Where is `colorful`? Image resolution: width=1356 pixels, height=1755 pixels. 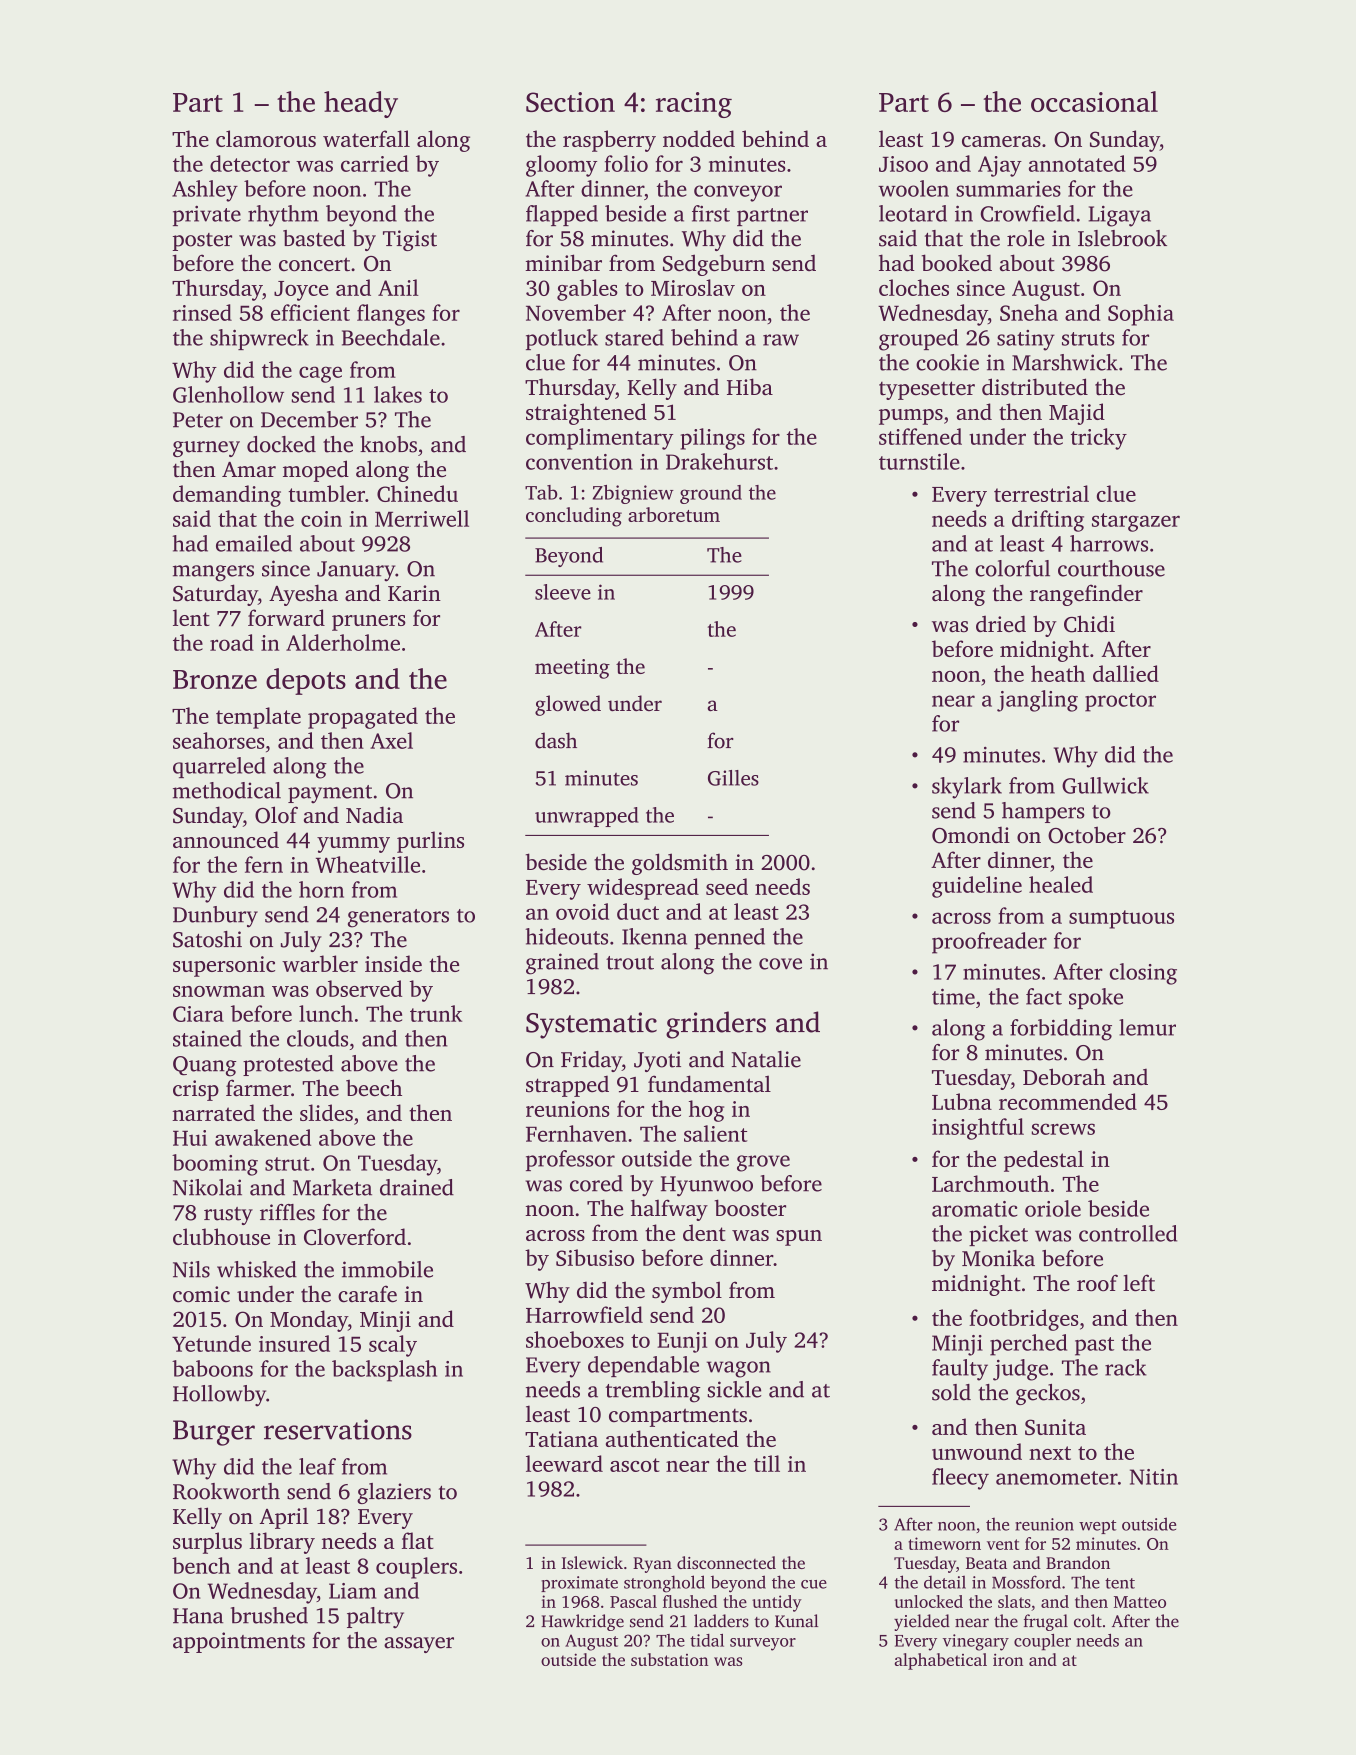 colorful is located at coordinates (1012, 568).
